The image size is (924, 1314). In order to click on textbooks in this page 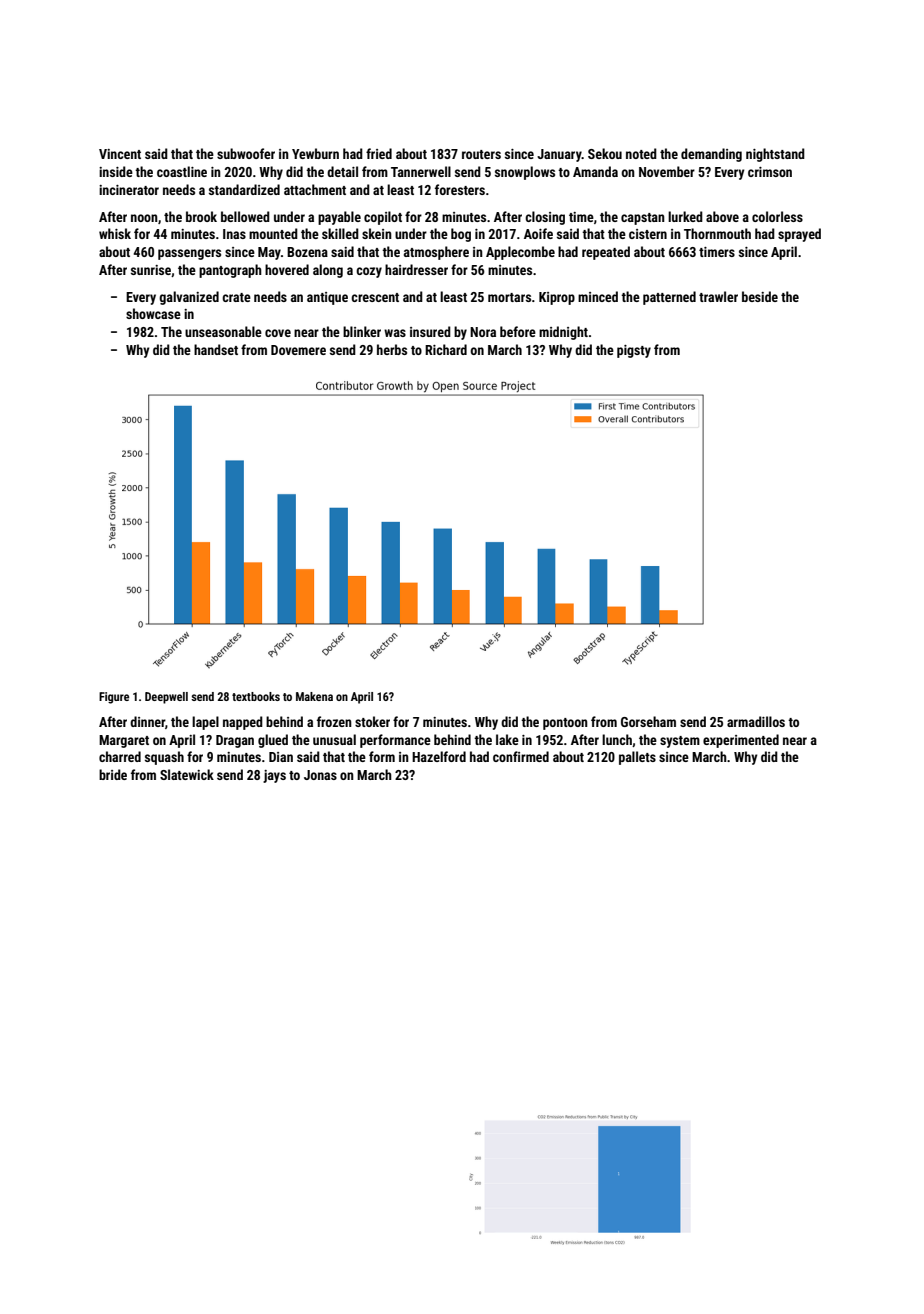, I will do `click(256, 696)`.
